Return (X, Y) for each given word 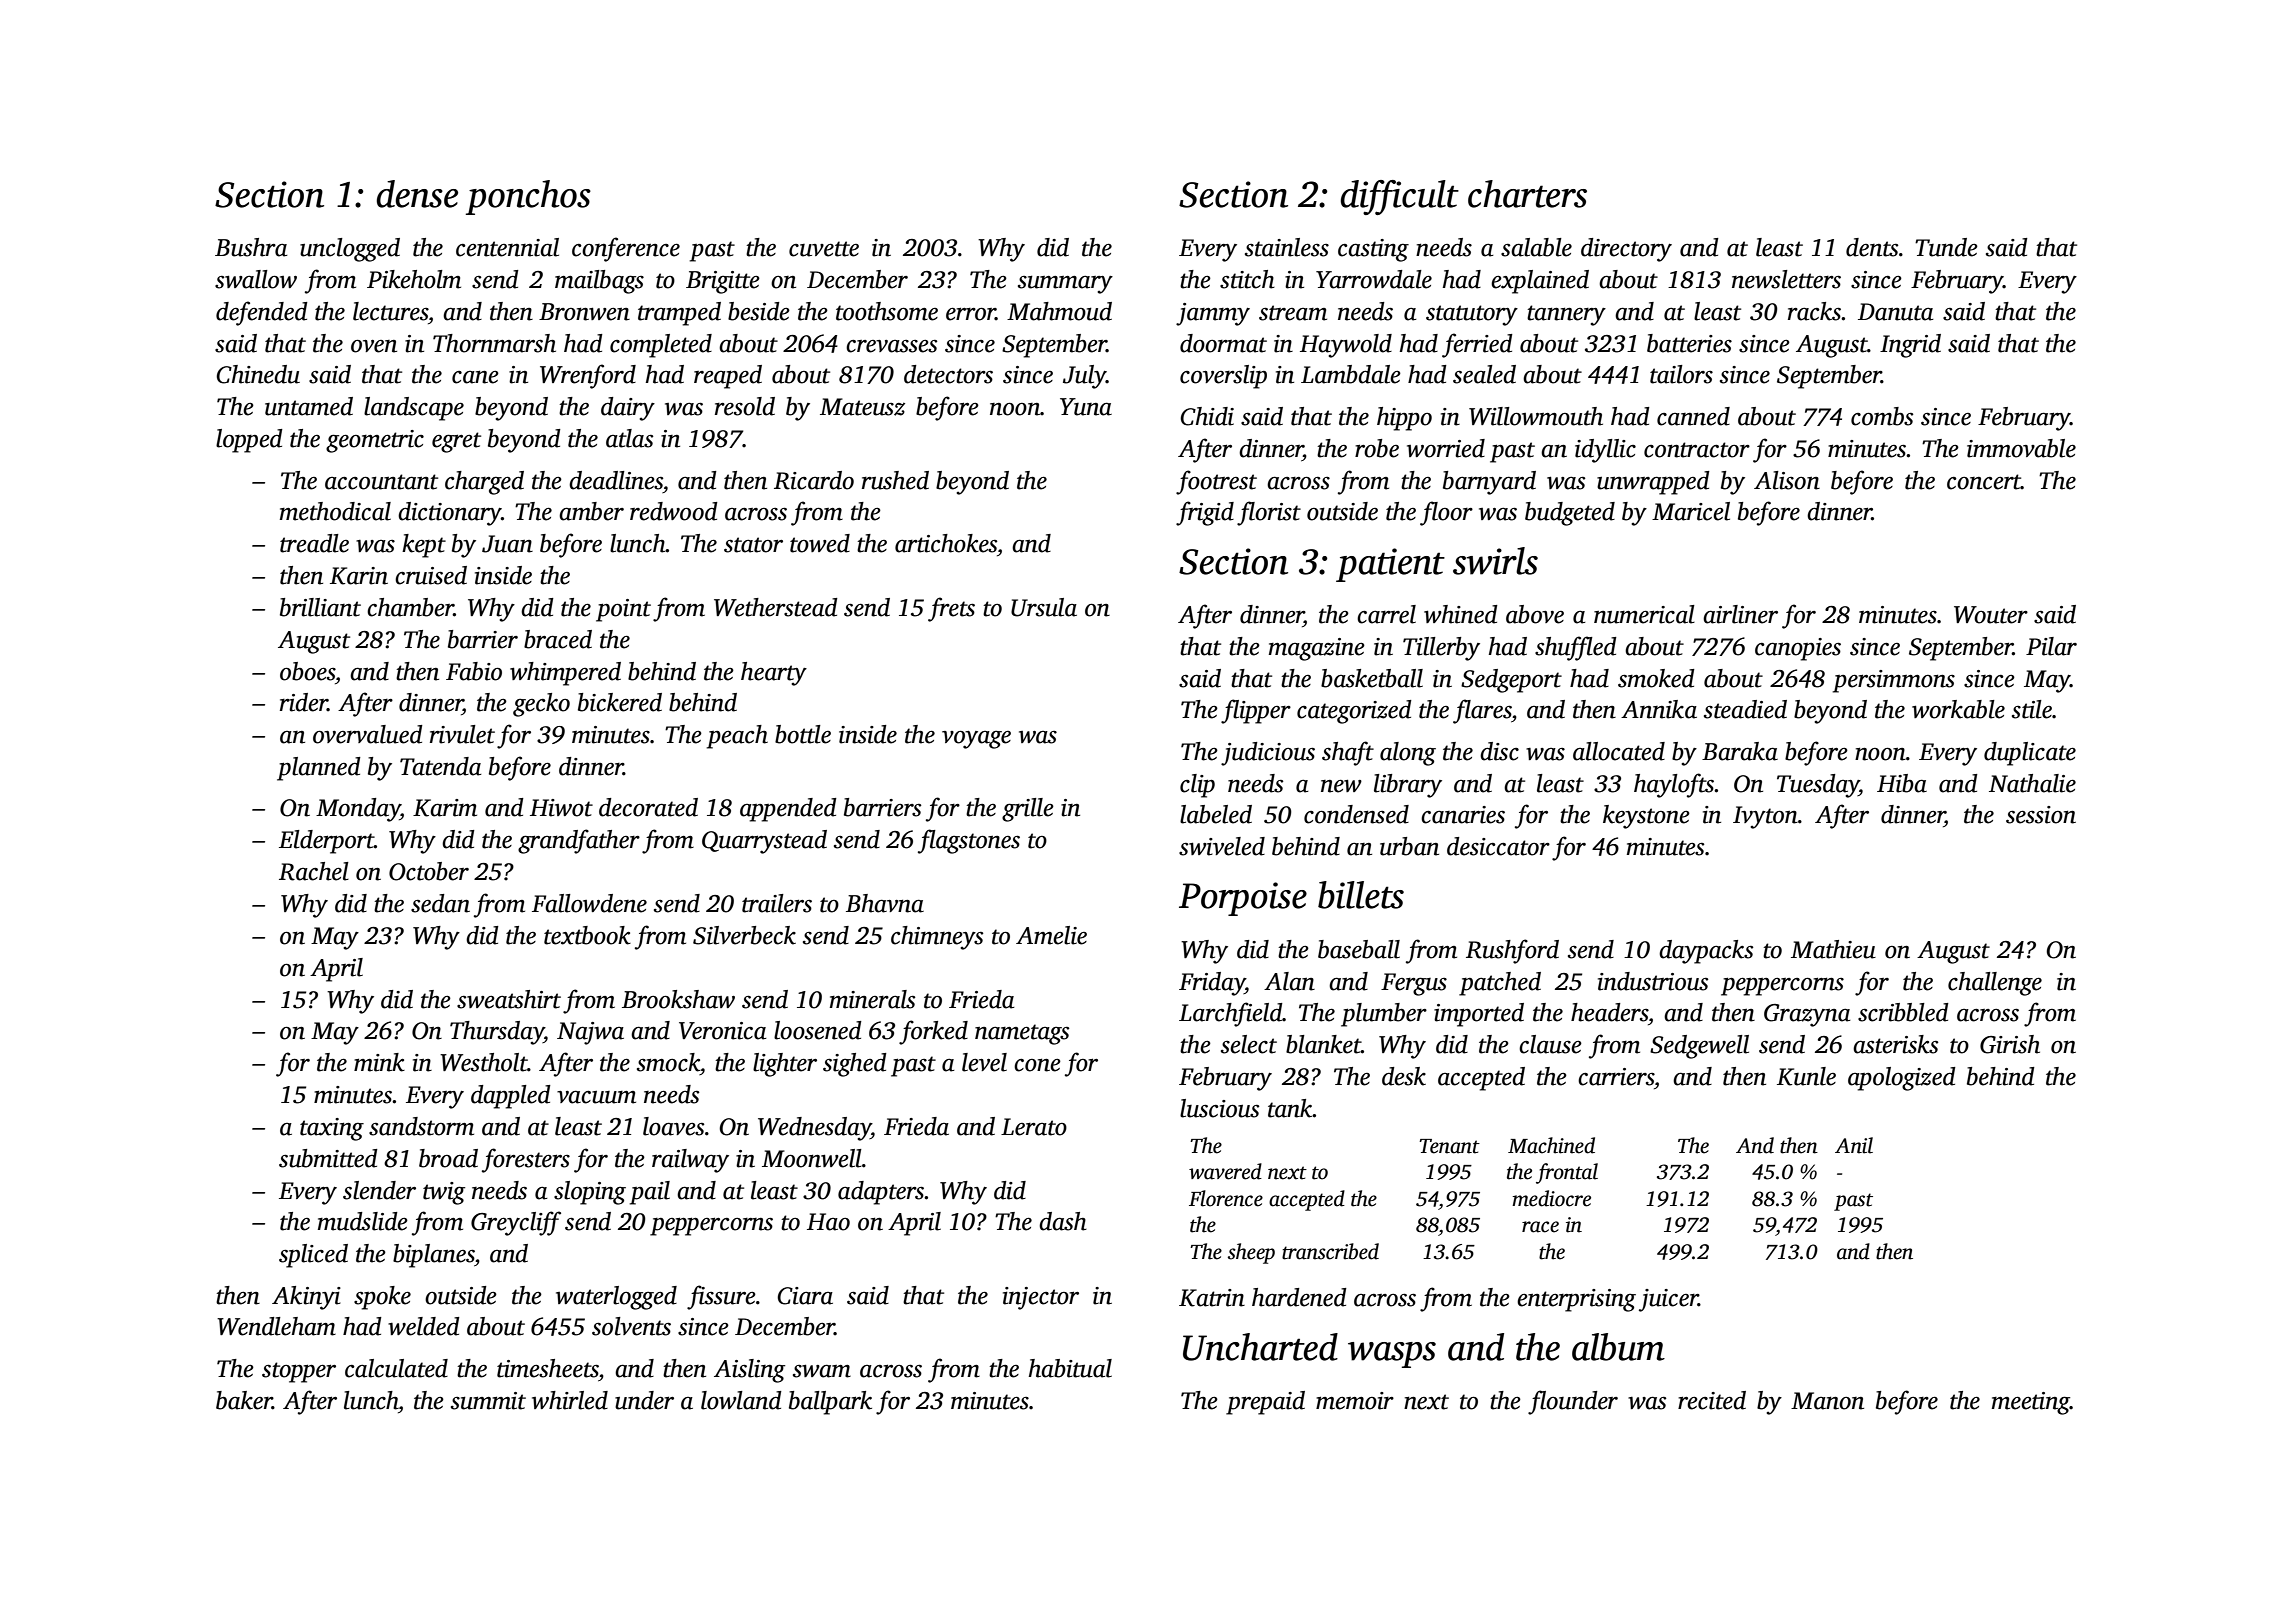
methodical (335, 511)
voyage (976, 740)
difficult (1400, 197)
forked (933, 1032)
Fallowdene (589, 903)
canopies (1798, 649)
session (2041, 815)
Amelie (1051, 935)
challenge (1995, 984)
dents (1872, 247)
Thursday (497, 1033)
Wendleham (276, 1326)
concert (1984, 482)
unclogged (350, 250)
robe (1377, 448)
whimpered (565, 674)
